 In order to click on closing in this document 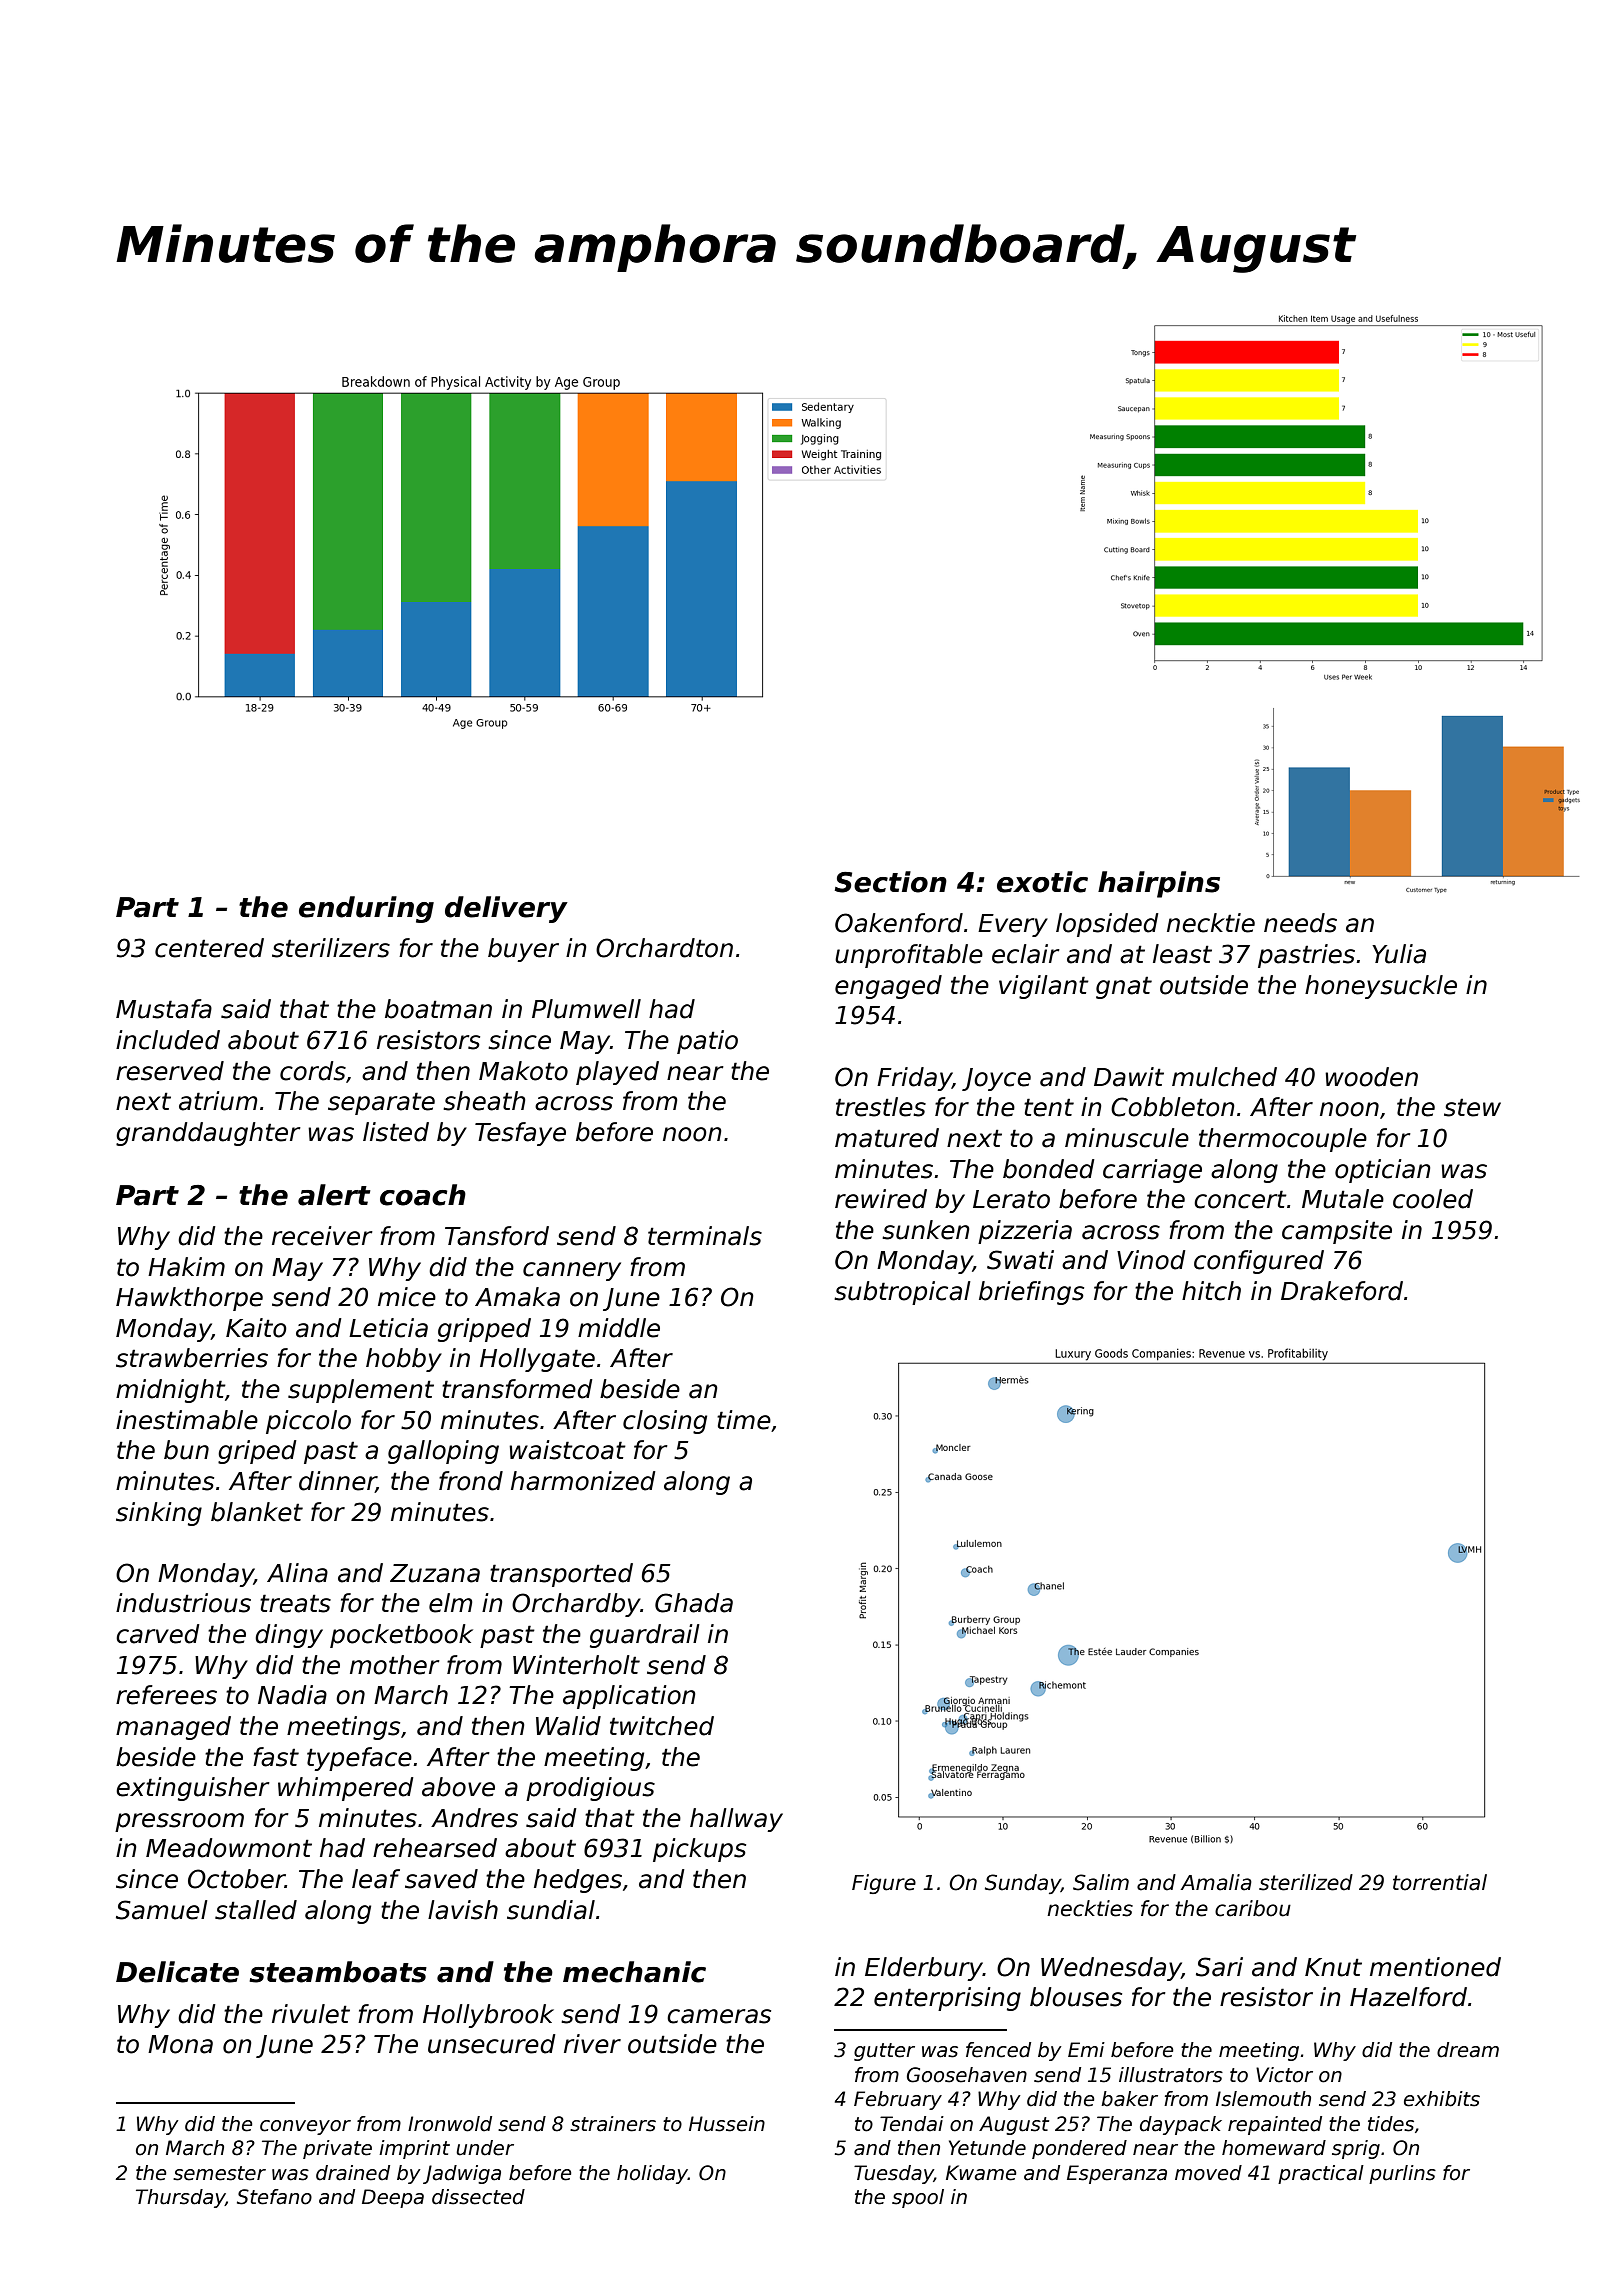, I will do `click(665, 1422)`.
